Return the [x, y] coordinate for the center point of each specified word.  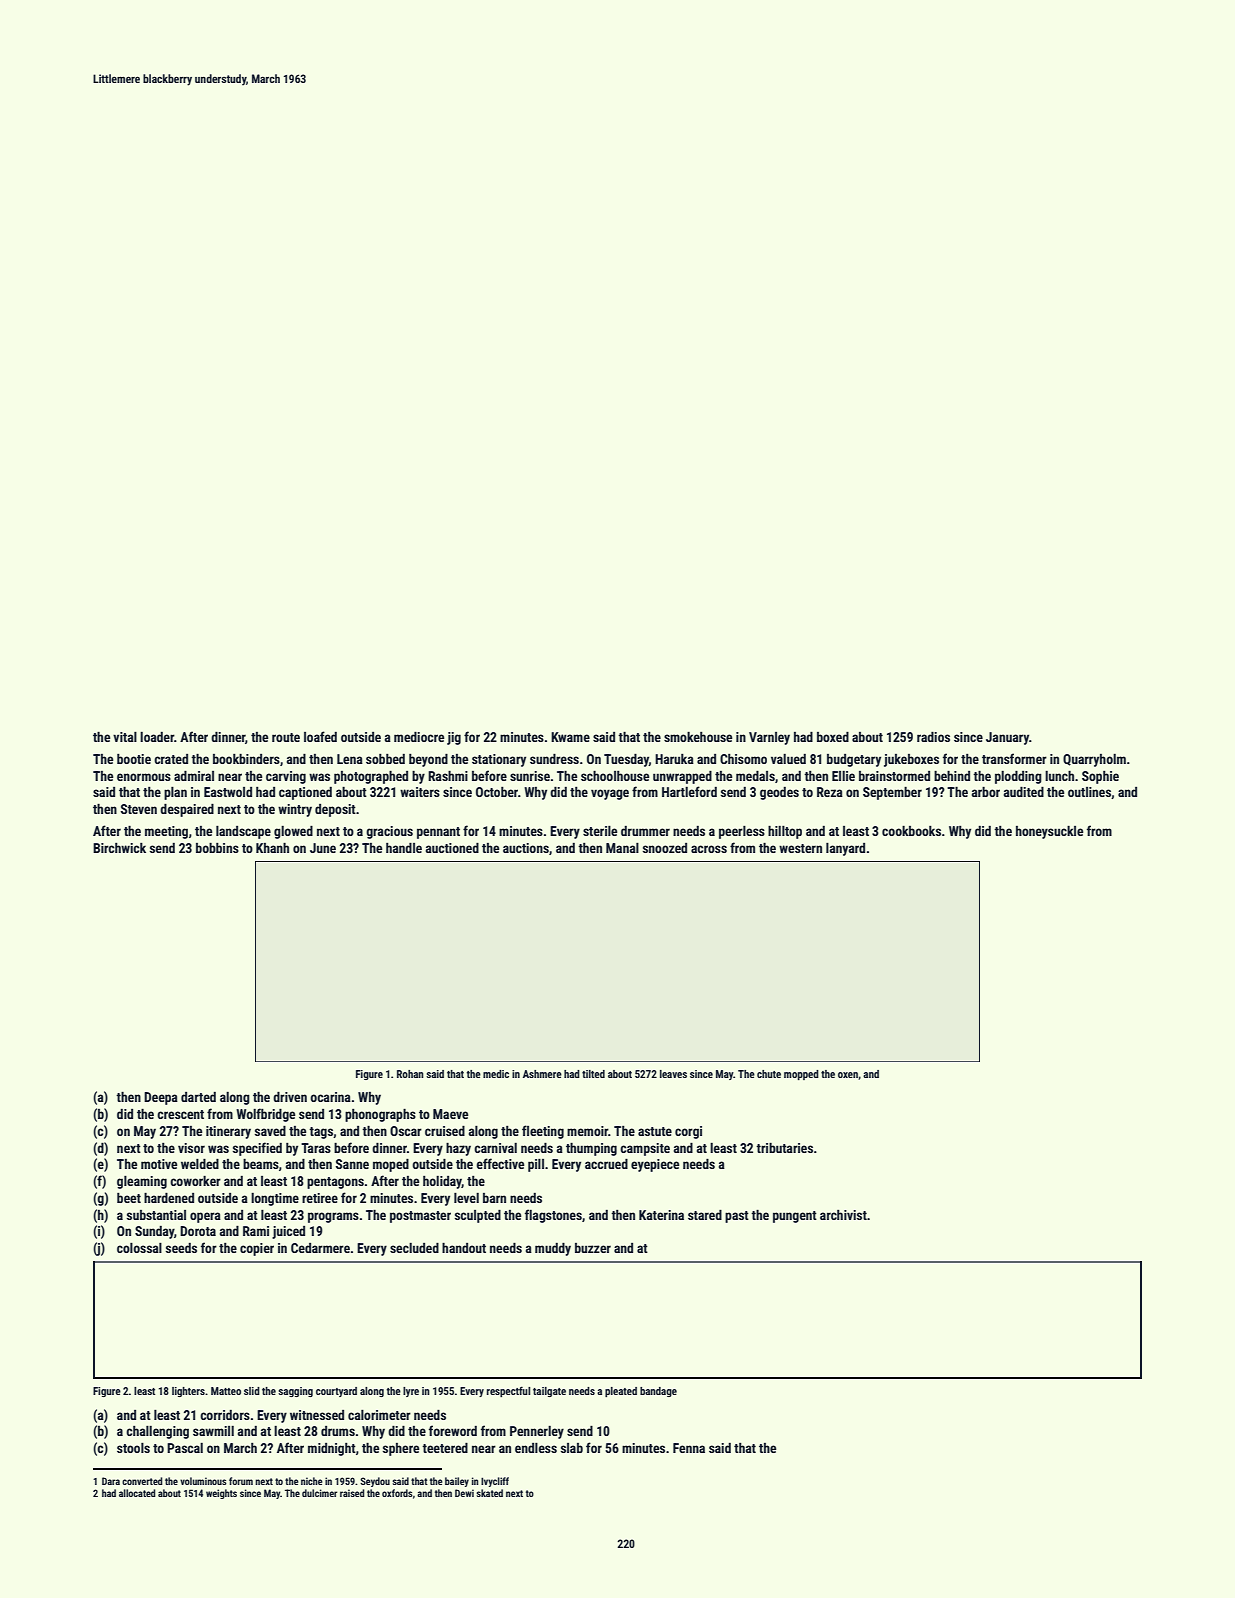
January [1007, 738]
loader [157, 737]
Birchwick [119, 848]
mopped [801, 1075]
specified [257, 1149]
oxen [848, 1075]
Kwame [570, 737]
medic [496, 1074]
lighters [188, 1392]
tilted [593, 1074]
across [709, 849]
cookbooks [911, 831]
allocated [137, 1493]
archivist [843, 1215]
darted [198, 1097]
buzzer [593, 1248]
